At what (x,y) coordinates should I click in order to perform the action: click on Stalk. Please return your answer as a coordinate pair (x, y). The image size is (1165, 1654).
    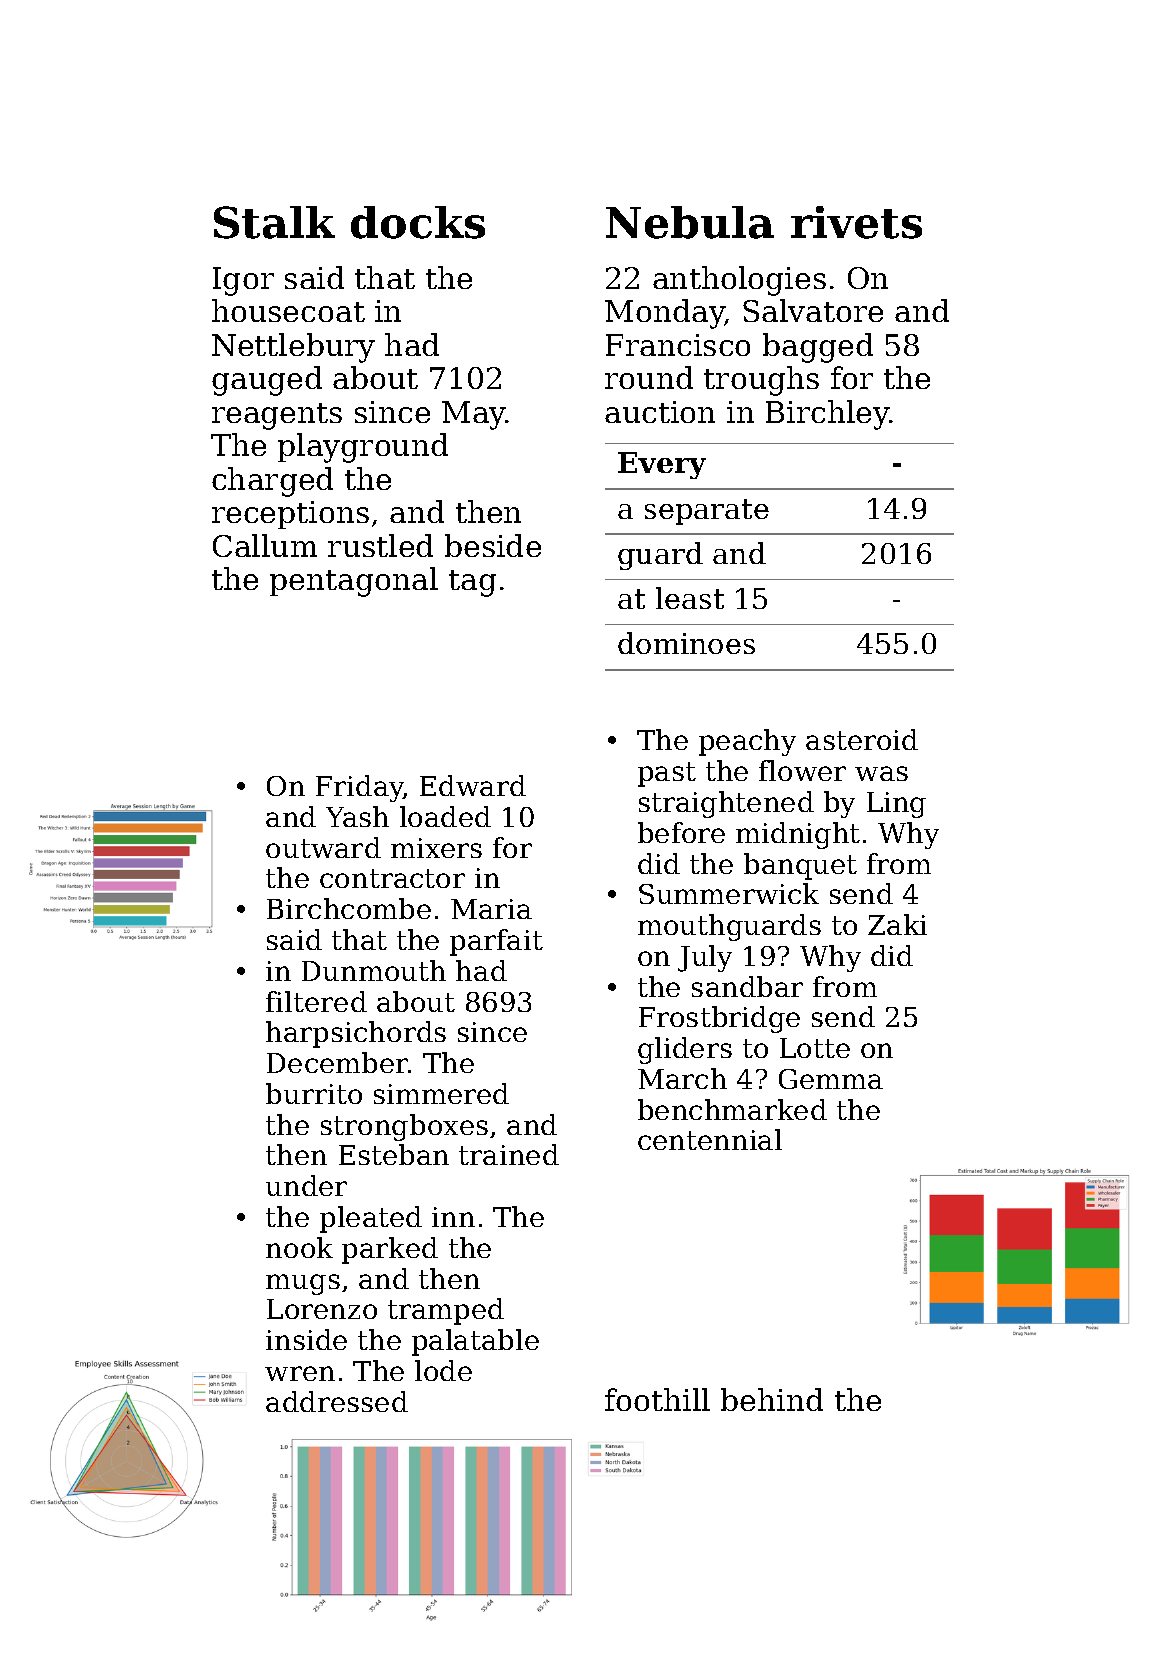
    Looking at the image, I should click on (274, 222).
